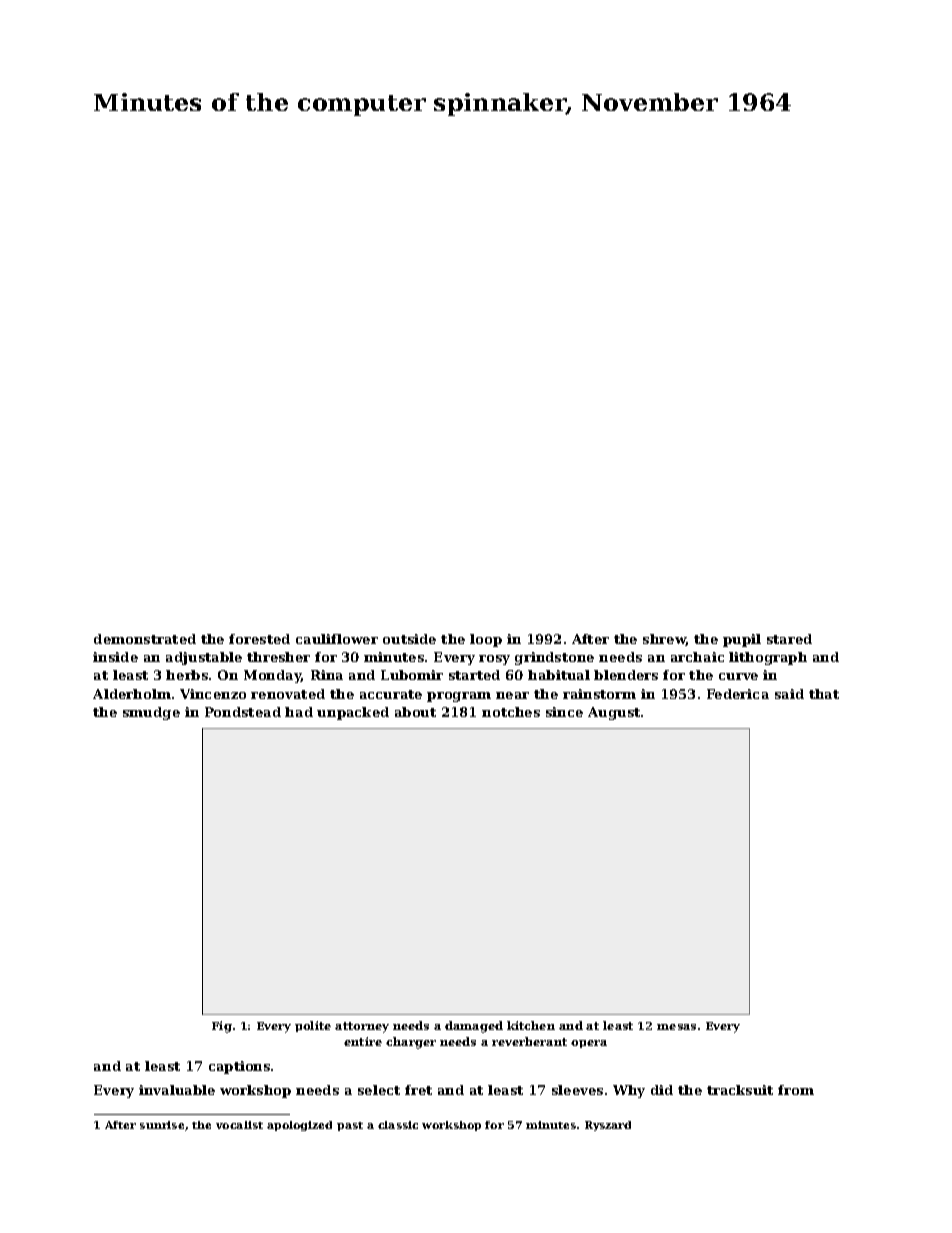  I want to click on August, so click(614, 713).
